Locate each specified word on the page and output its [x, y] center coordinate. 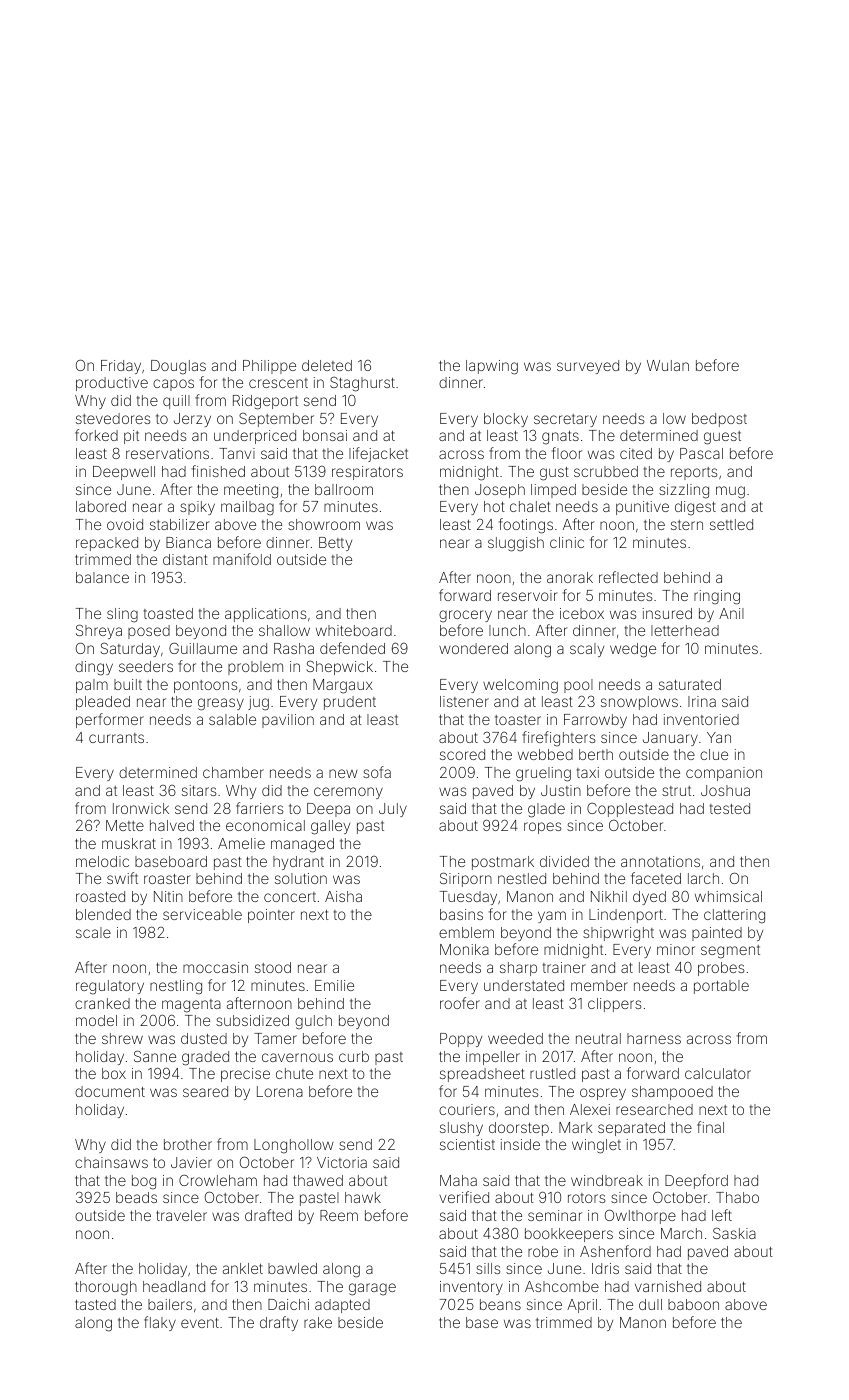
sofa [377, 772]
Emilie [334, 985]
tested [730, 808]
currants [116, 738]
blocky [506, 420]
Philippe [269, 367]
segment [730, 952]
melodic [102, 861]
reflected [628, 577]
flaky [160, 1323]
